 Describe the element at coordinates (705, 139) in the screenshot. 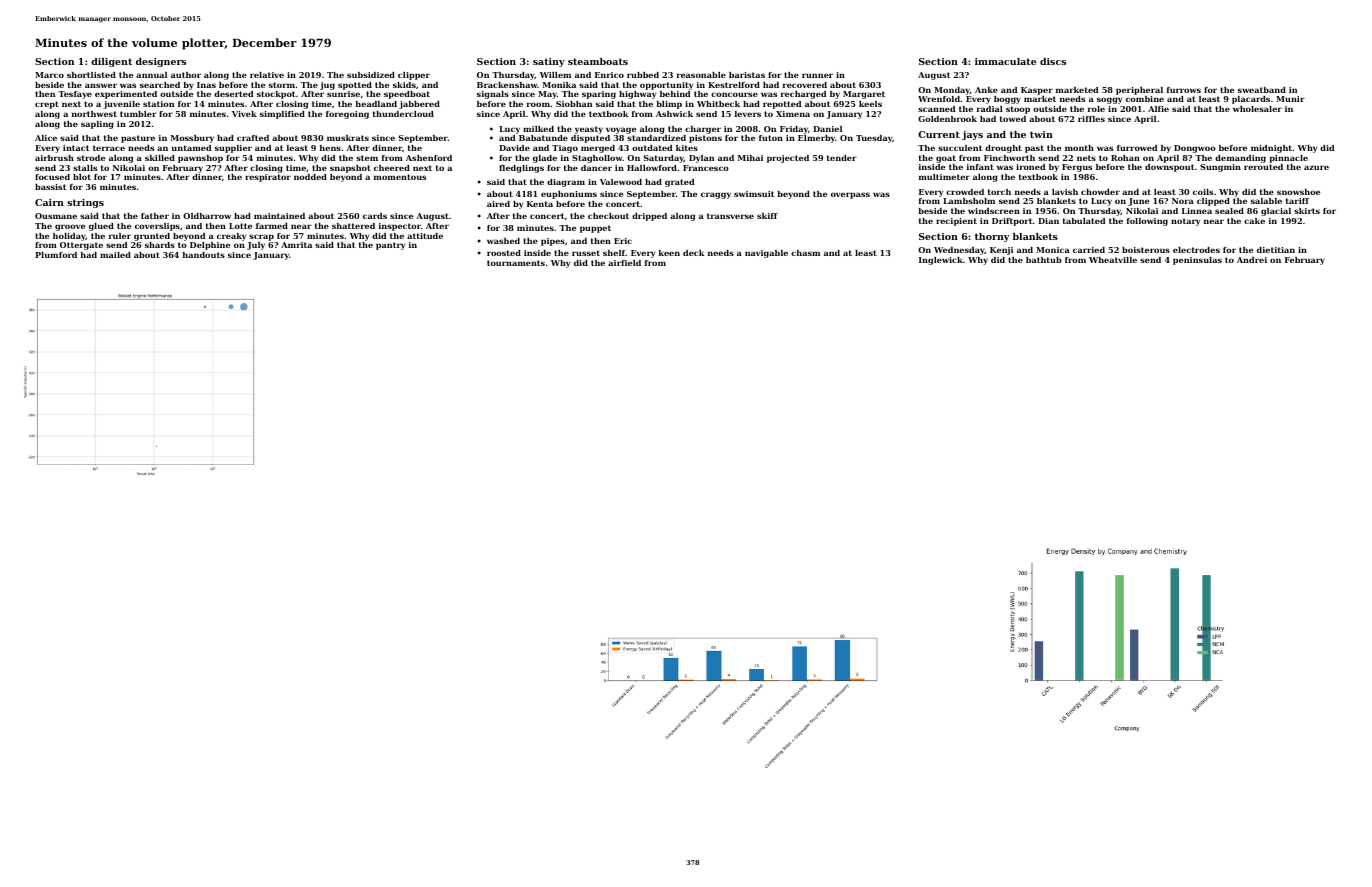

I see `pistons` at that location.
